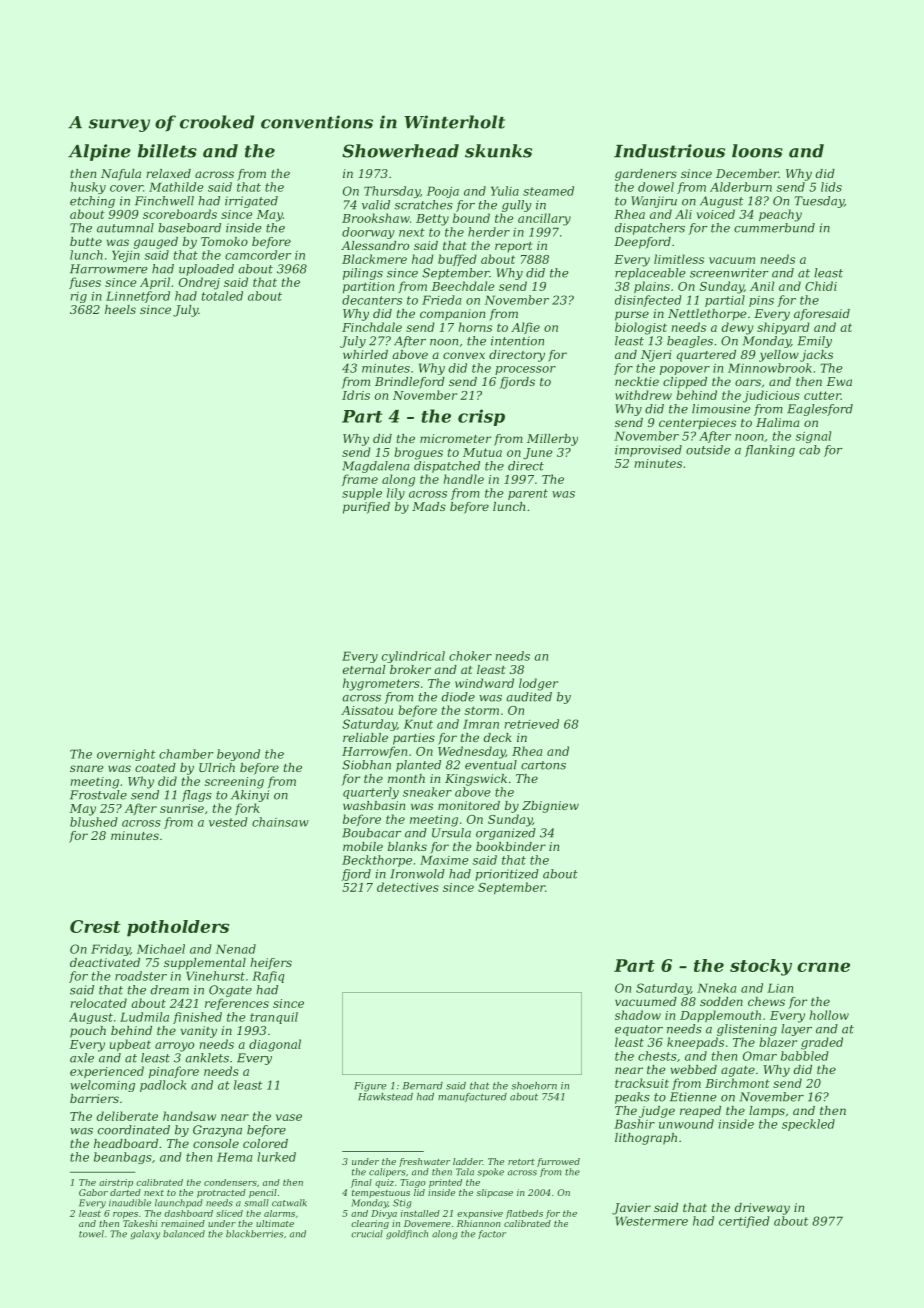 The image size is (924, 1308). I want to click on Alpine, so click(99, 152).
